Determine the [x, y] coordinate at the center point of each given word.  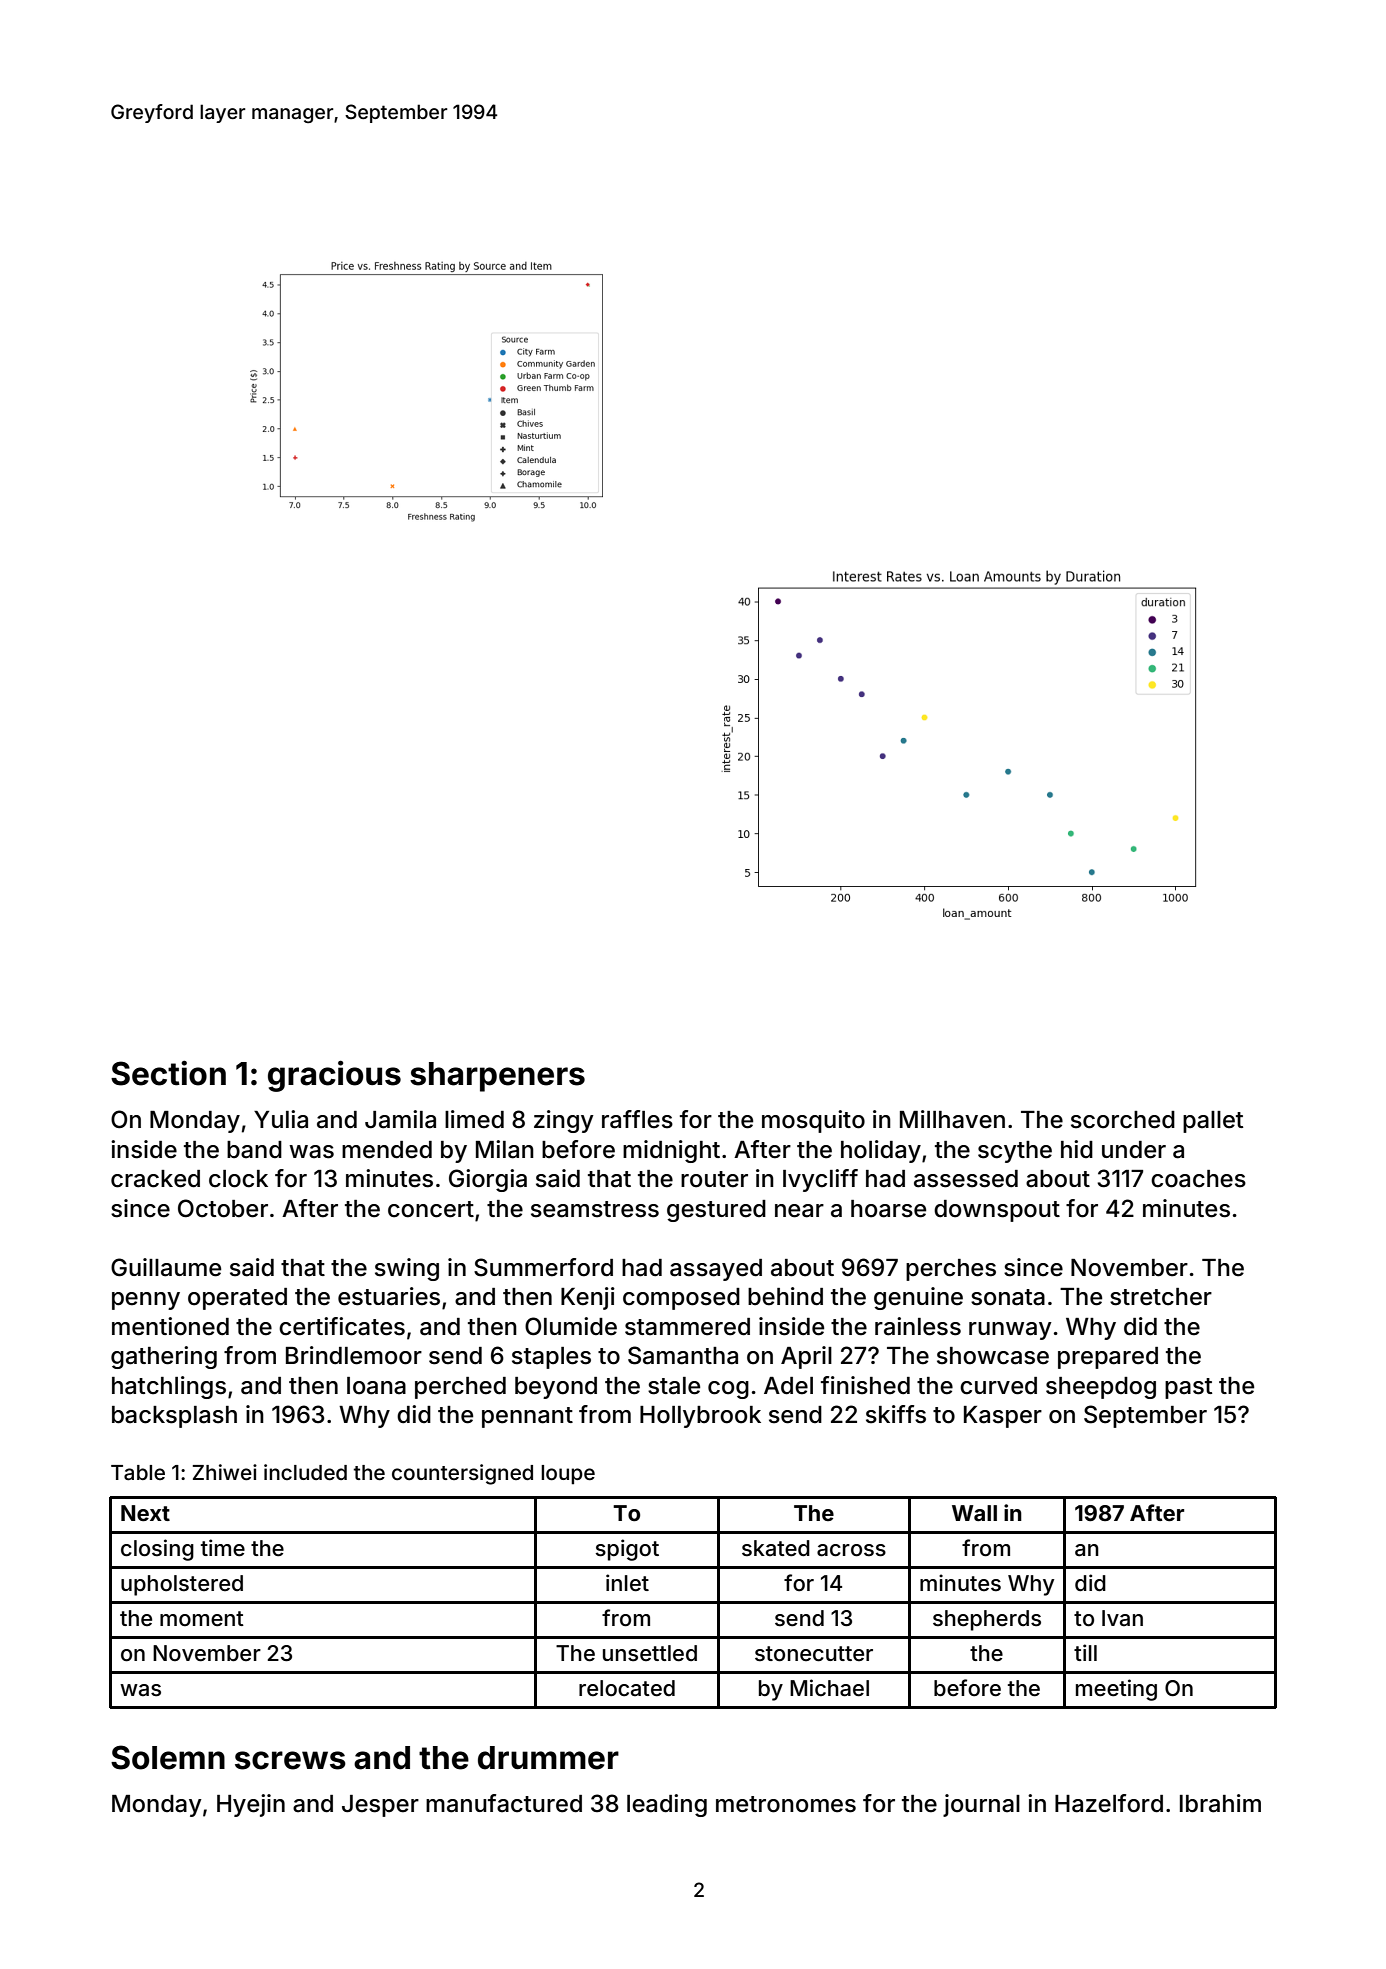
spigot [627, 1550]
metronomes [786, 1804]
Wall [974, 1513]
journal [981, 1805]
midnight [671, 1151]
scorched [1123, 1120]
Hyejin [251, 1805]
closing [157, 1550]
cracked [155, 1179]
